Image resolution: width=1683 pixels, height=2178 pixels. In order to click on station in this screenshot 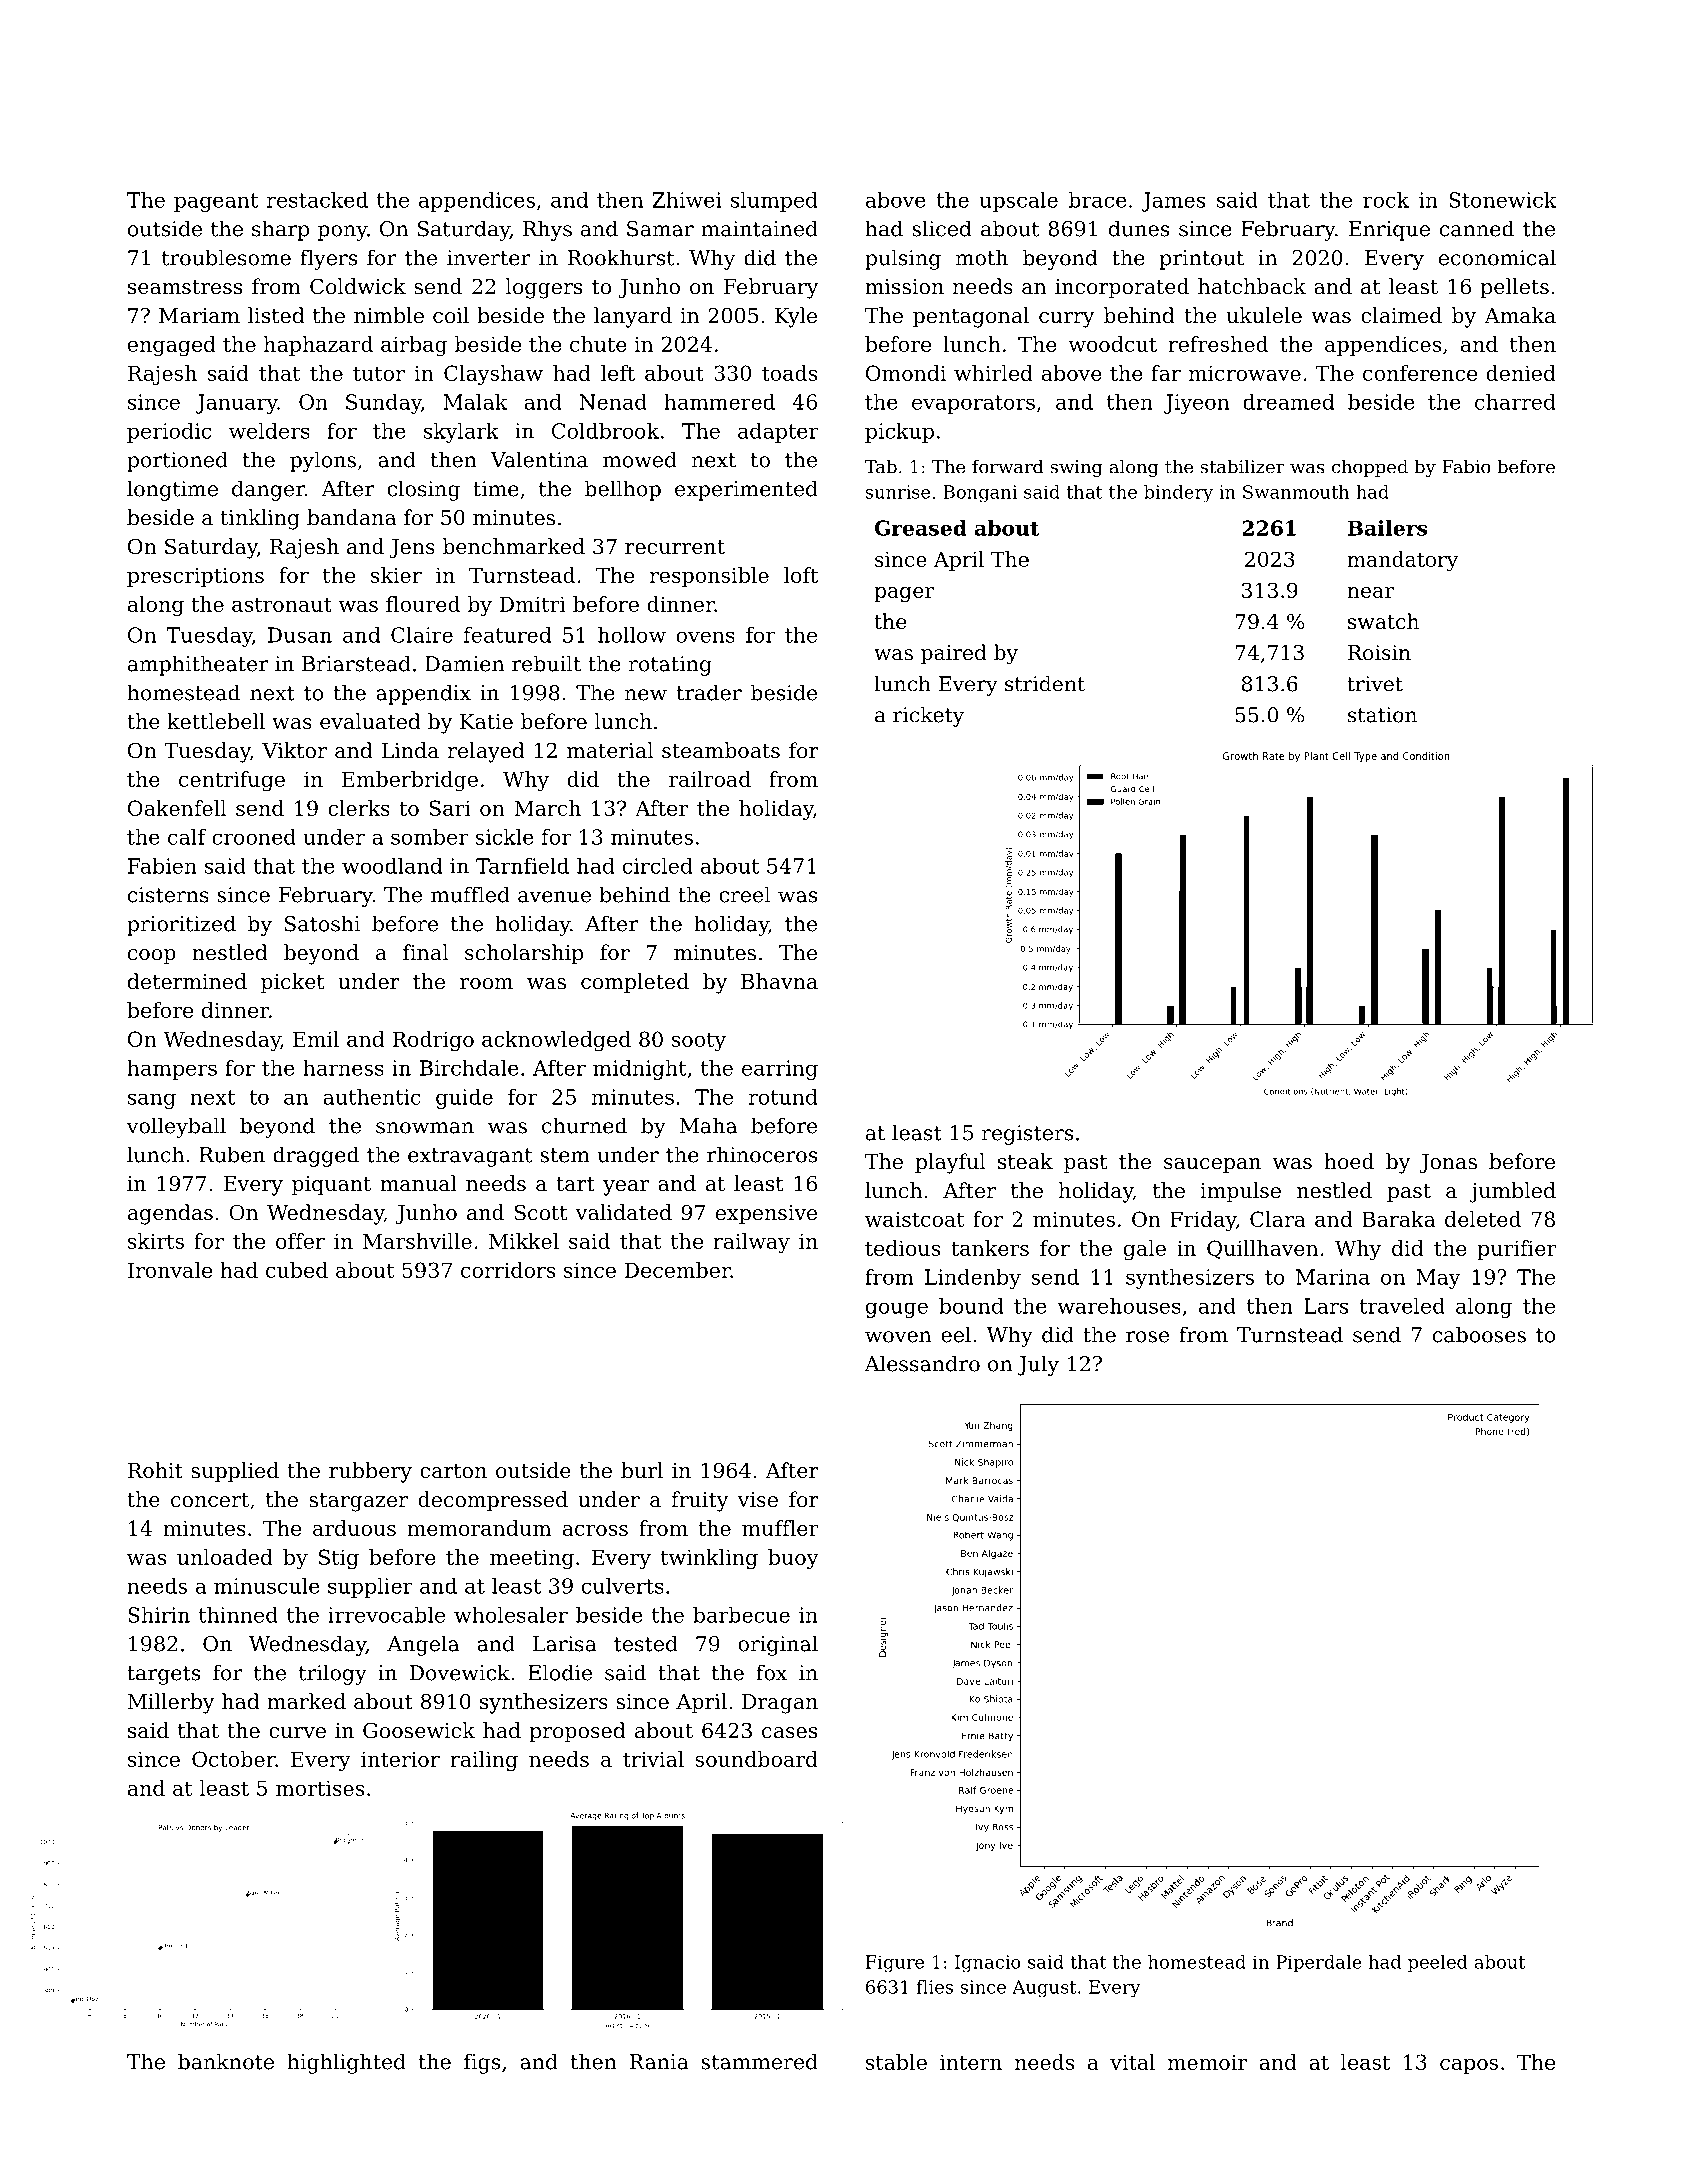, I will do `click(1382, 715)`.
